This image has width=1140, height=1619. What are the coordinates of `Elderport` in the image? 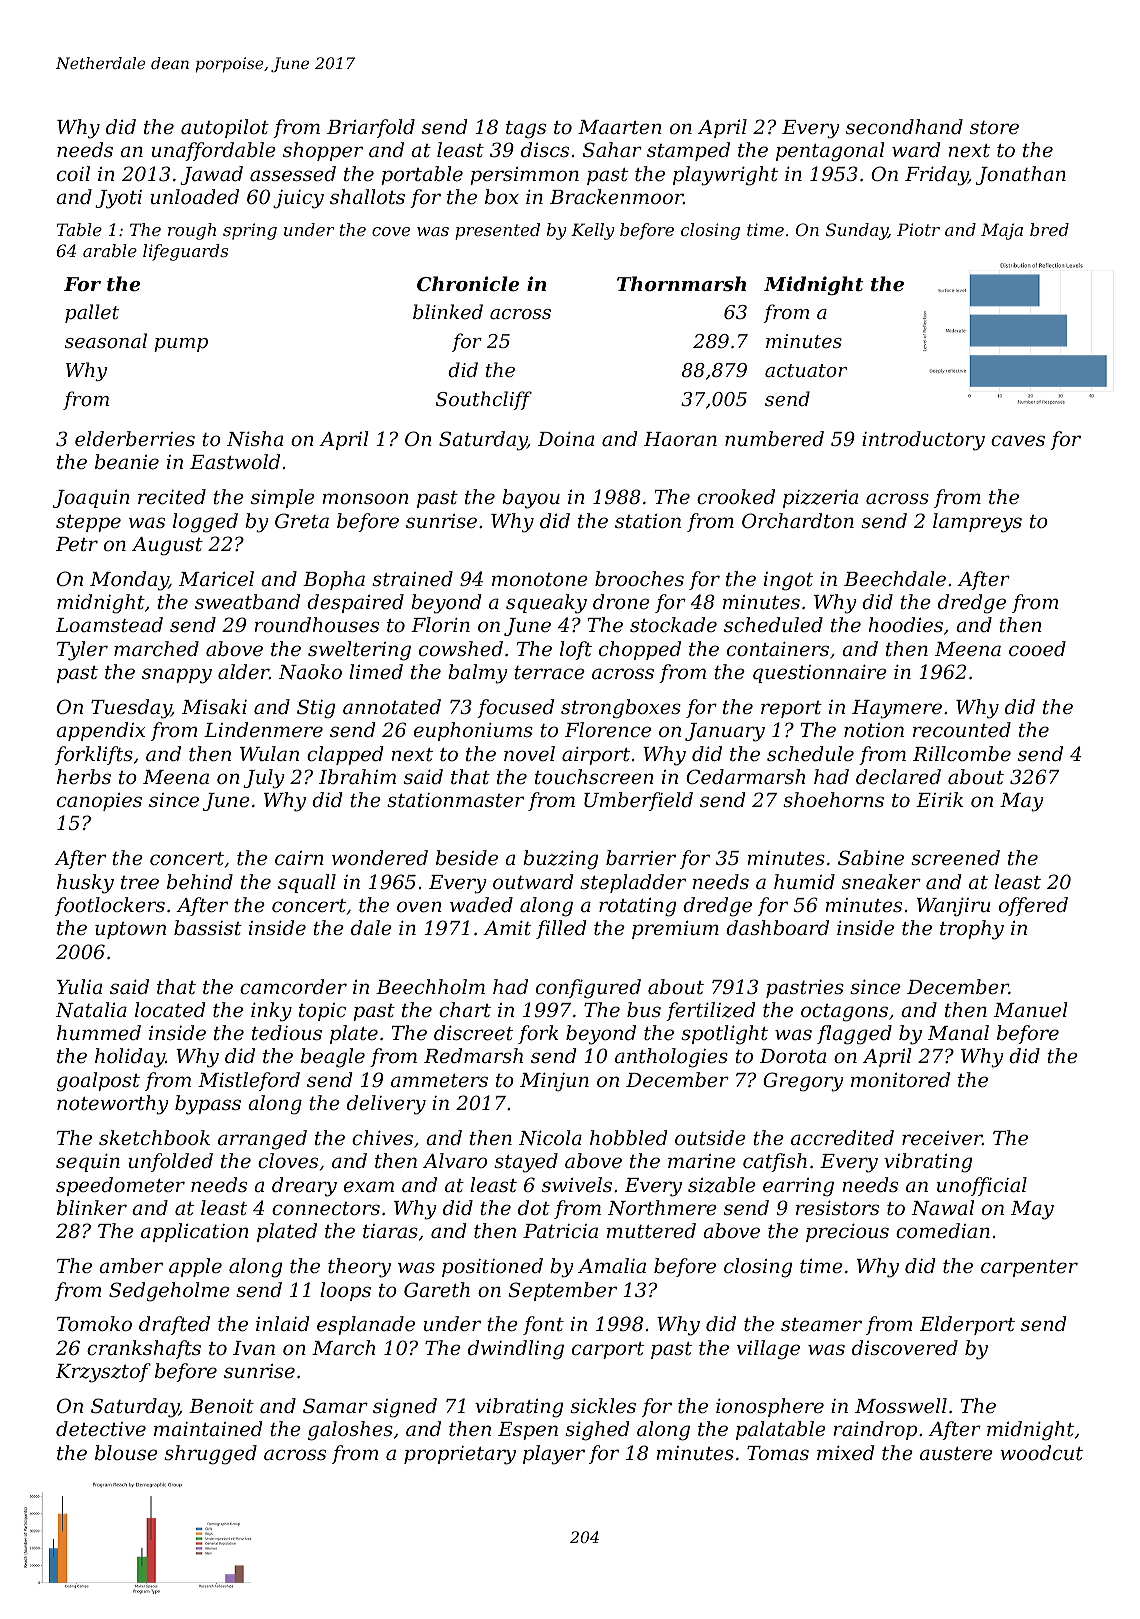 It's located at (967, 1325).
